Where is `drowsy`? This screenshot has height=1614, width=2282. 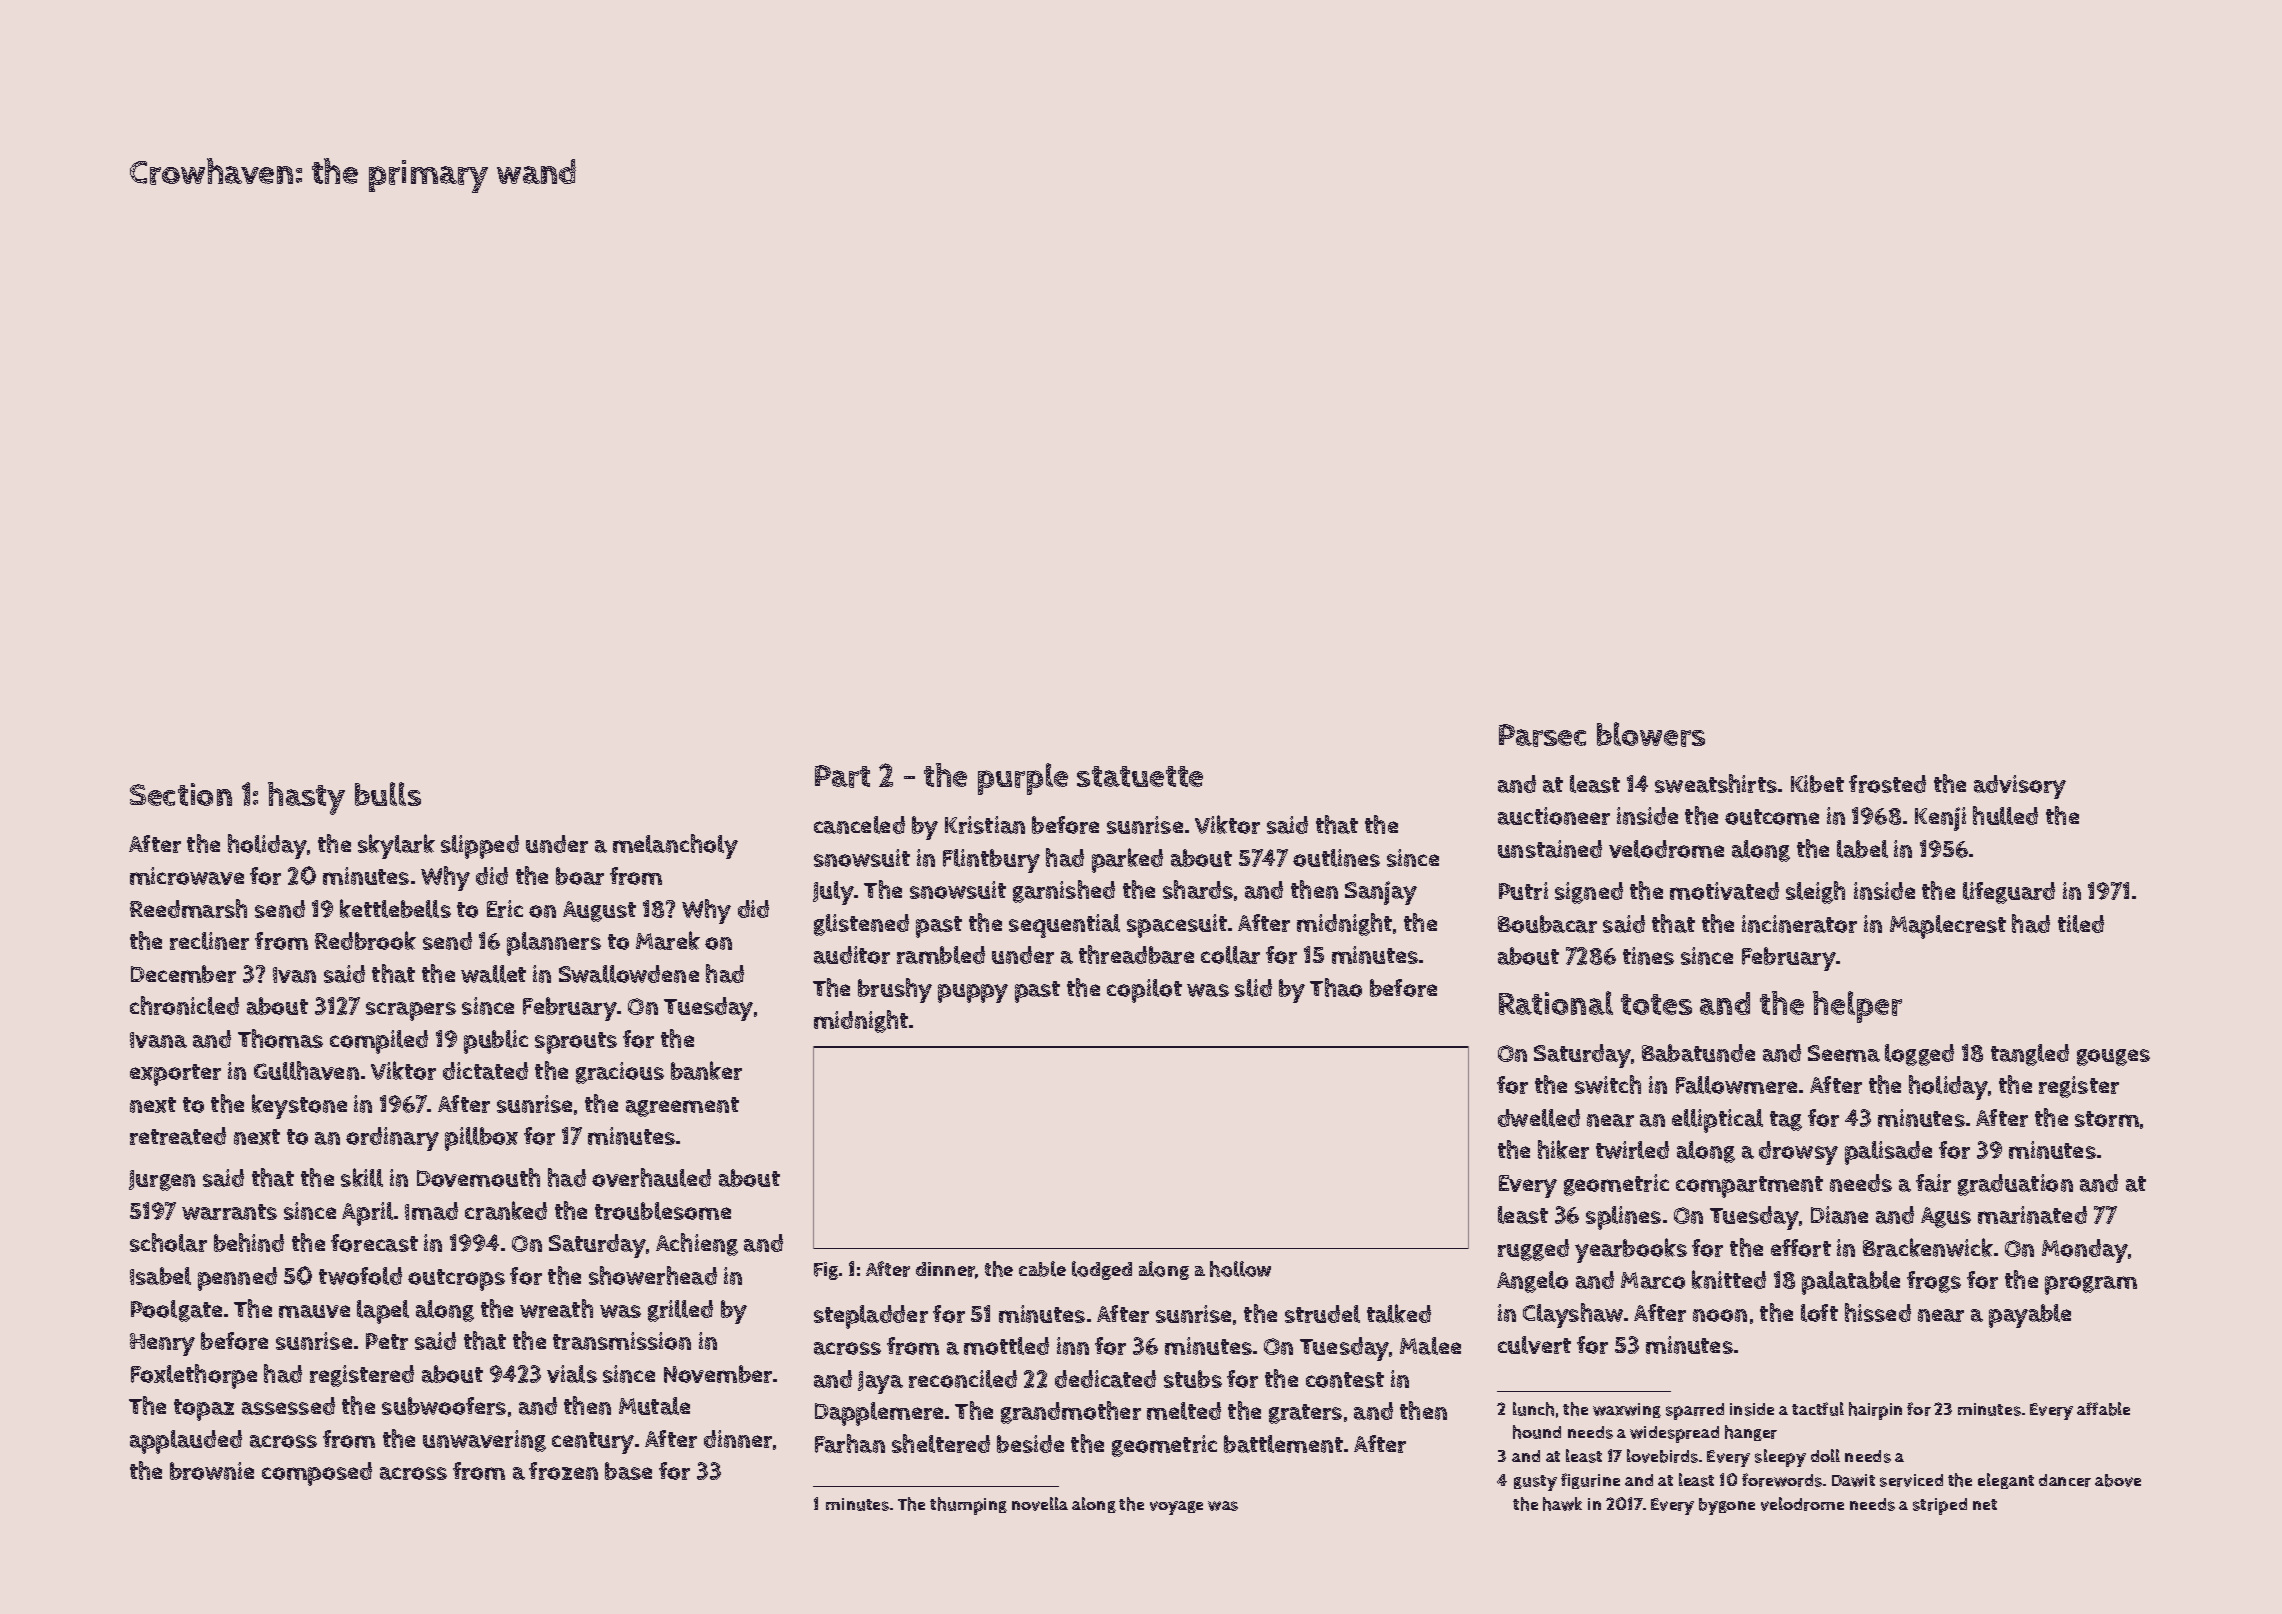
drowsy is located at coordinates (1798, 1153).
